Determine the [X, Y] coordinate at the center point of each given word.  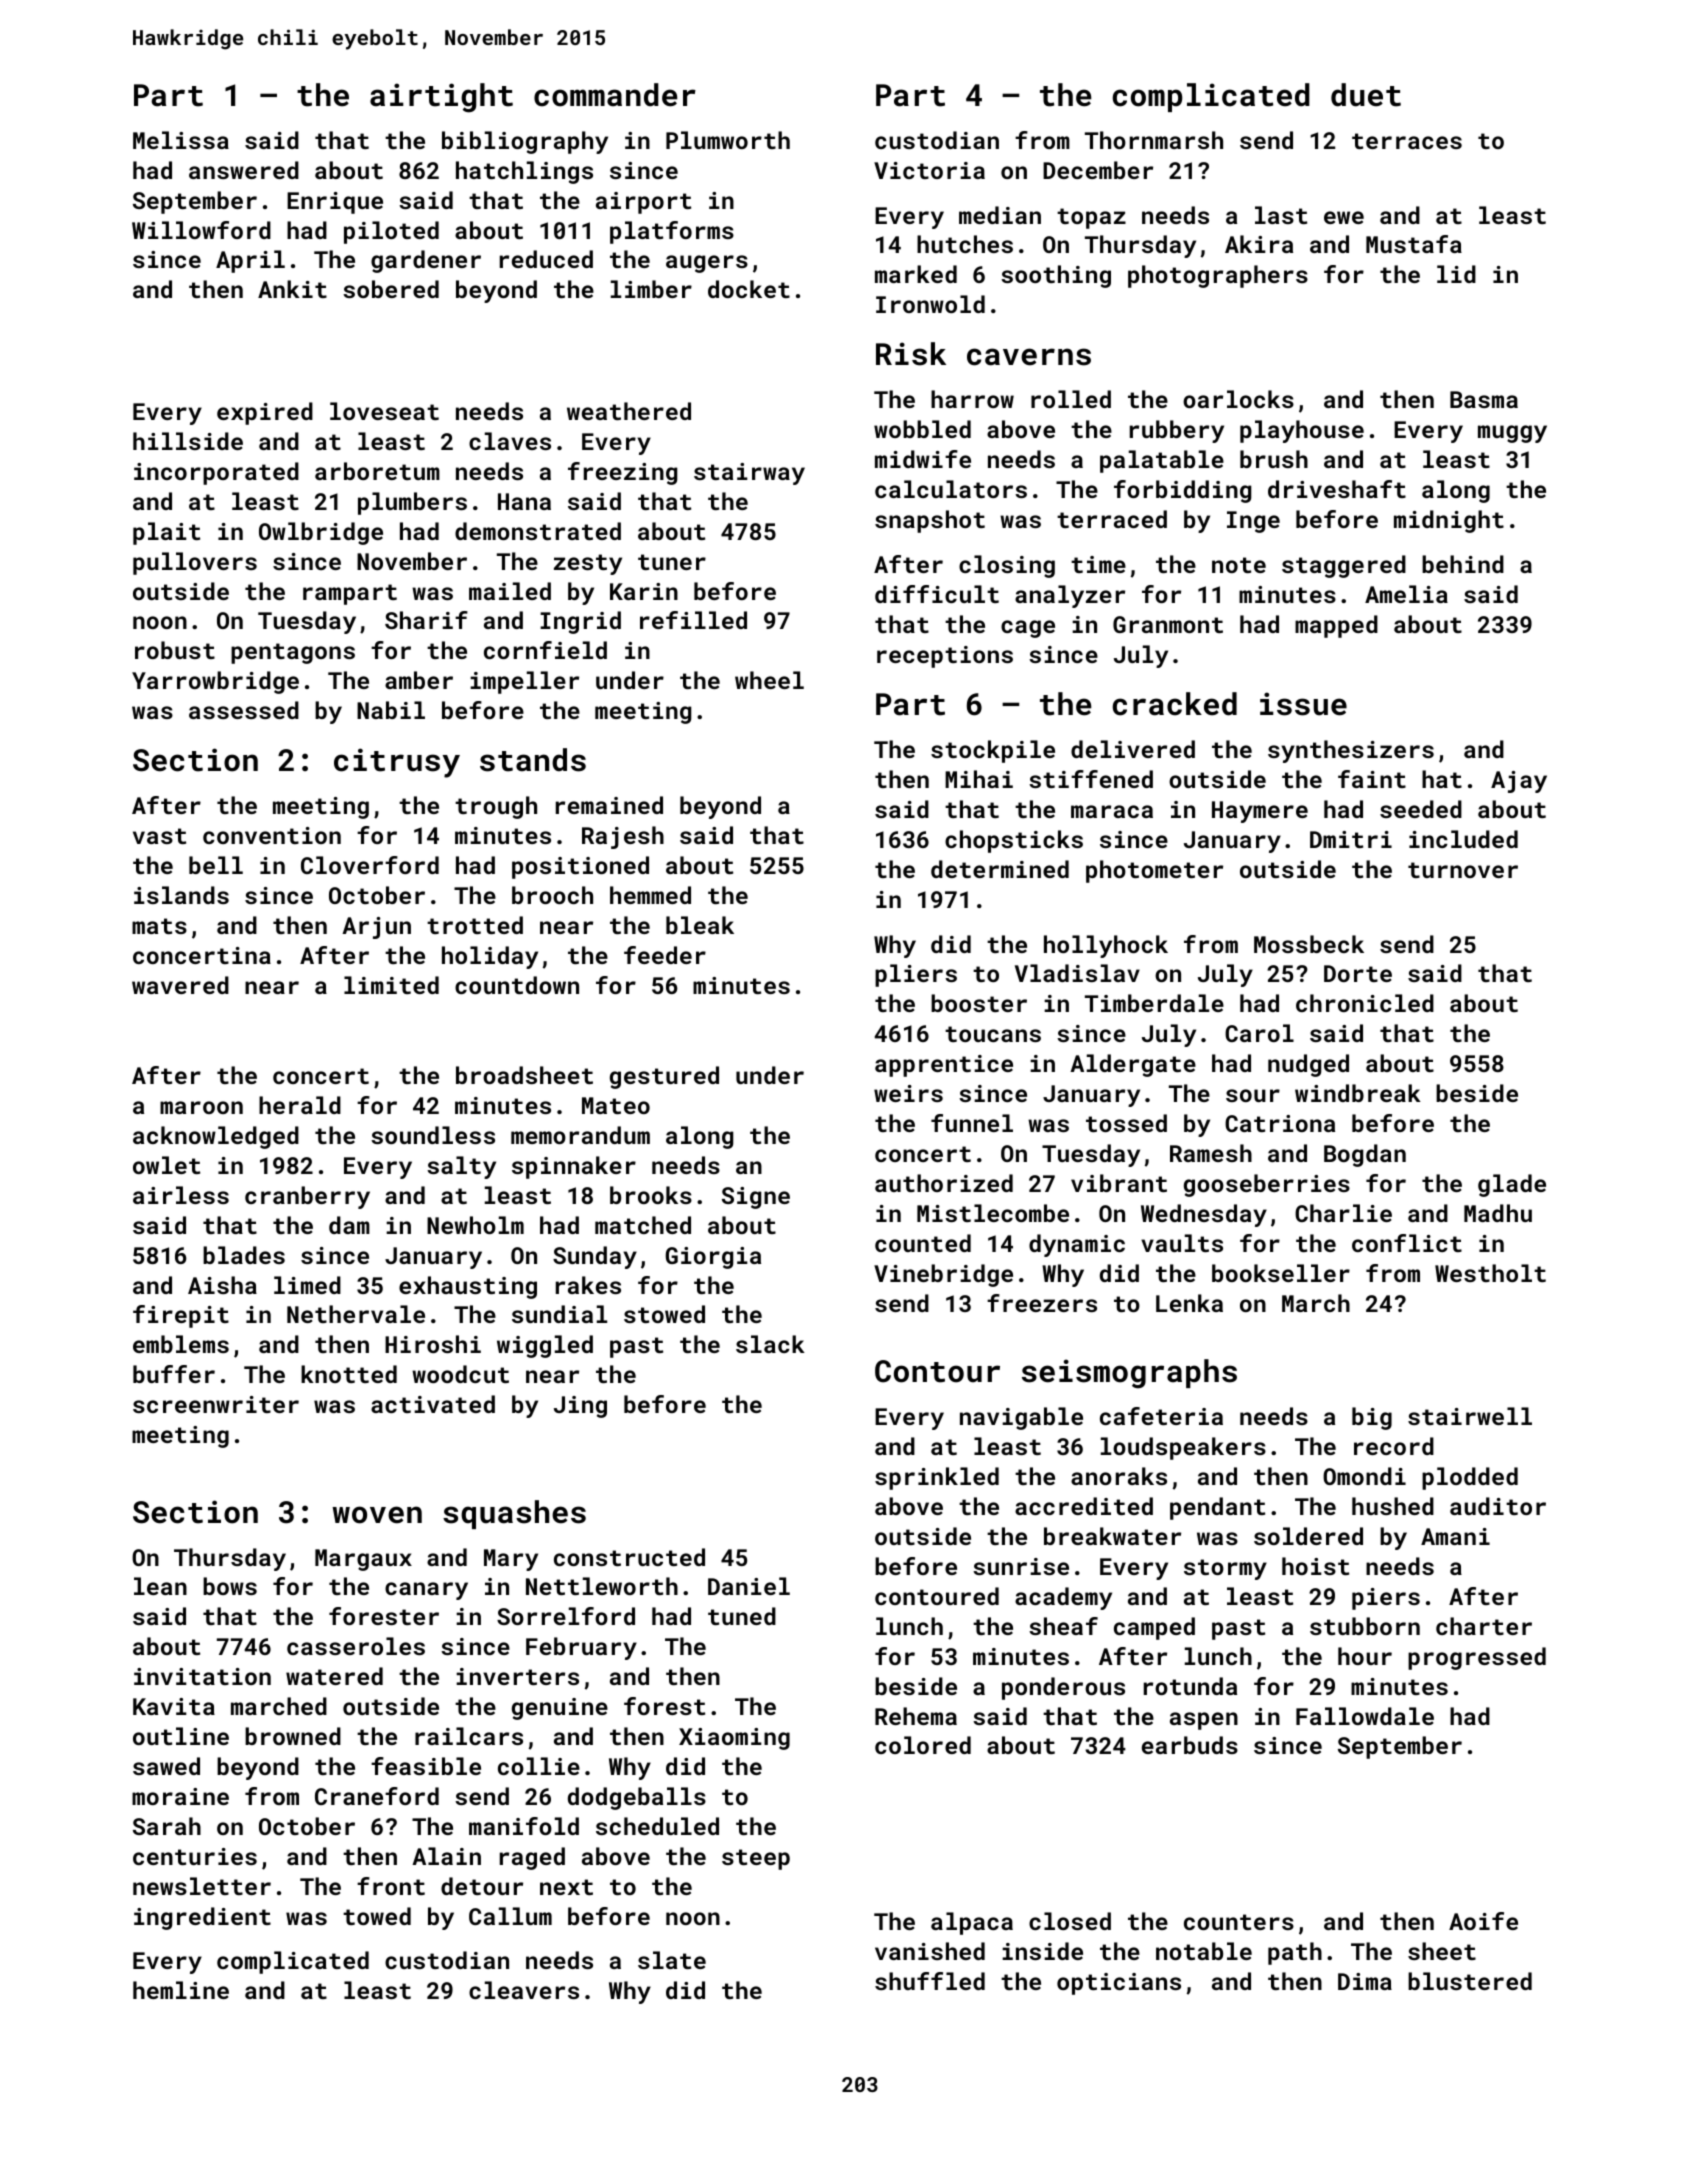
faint [1372, 779]
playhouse [1302, 431]
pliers [916, 975]
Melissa [181, 140]
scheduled [657, 1826]
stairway [749, 474]
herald [300, 1105]
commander [615, 95]
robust [175, 650]
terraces [1407, 141]
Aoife [1483, 1921]
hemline [181, 1990]
